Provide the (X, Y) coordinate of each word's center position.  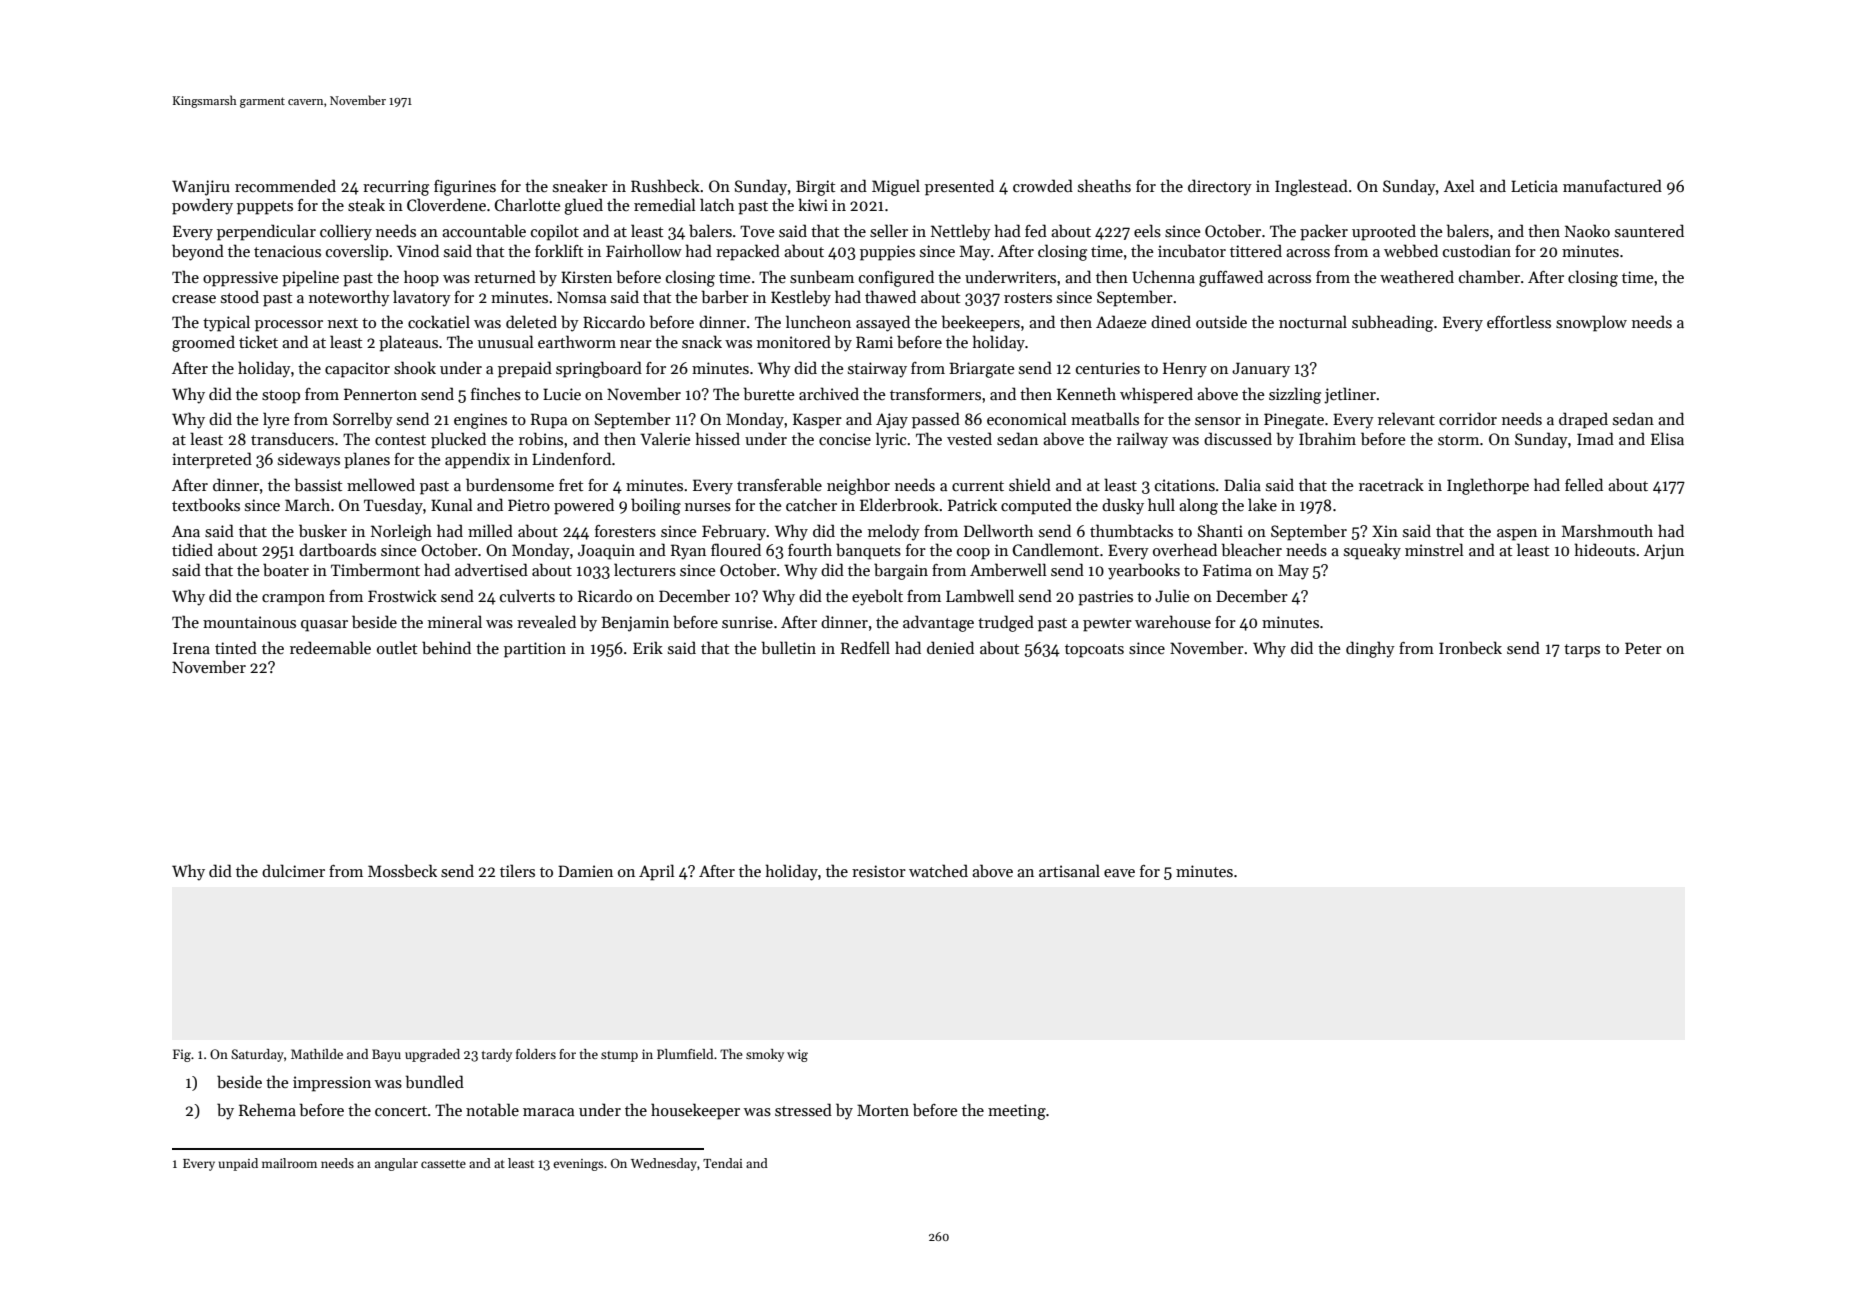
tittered (1256, 250)
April (657, 872)
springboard (599, 369)
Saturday (257, 1055)
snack (702, 341)
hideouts (1604, 549)
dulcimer (293, 870)
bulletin (788, 648)
